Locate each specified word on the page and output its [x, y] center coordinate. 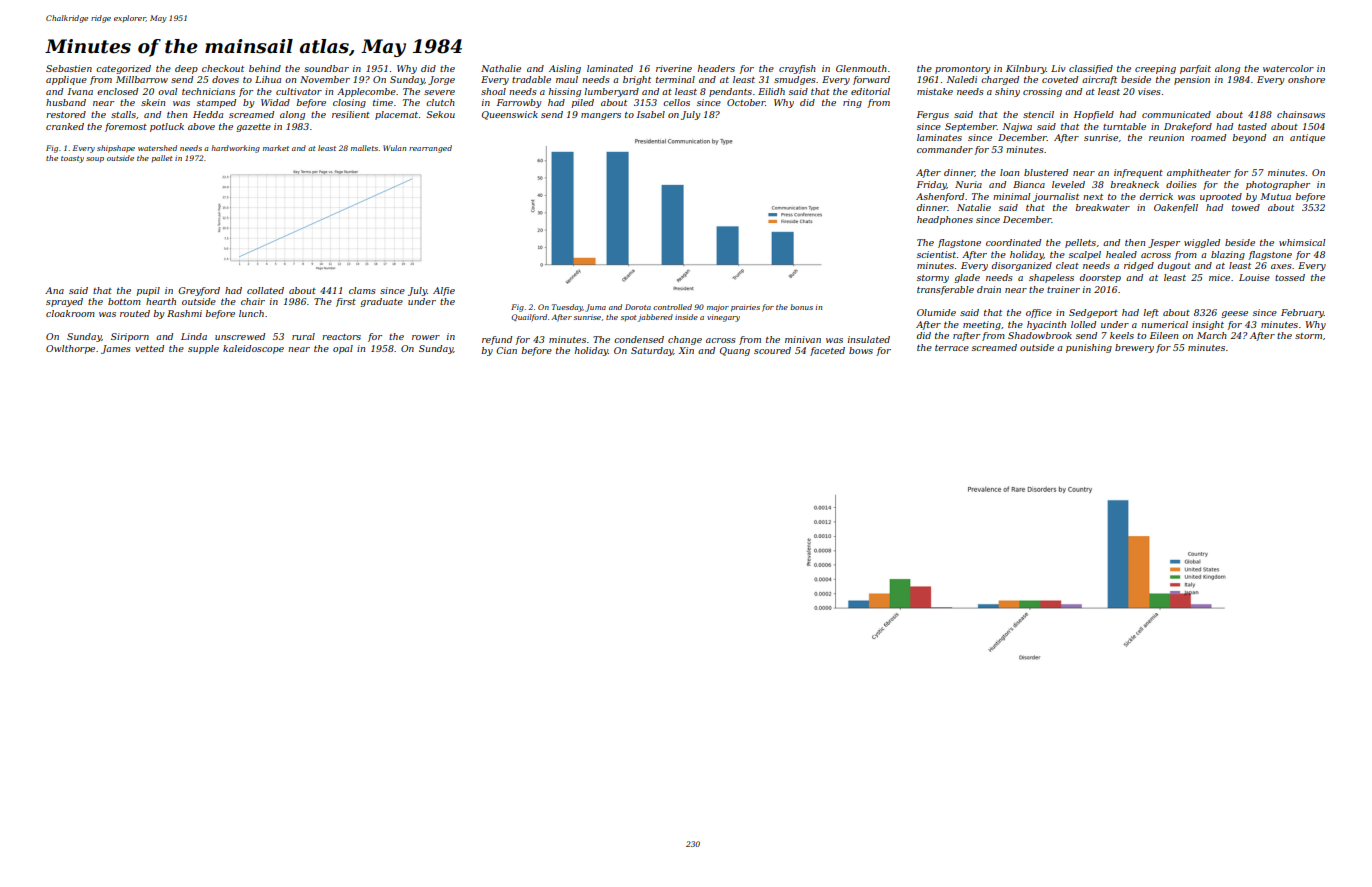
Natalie [974, 207]
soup [95, 159]
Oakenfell [1176, 208]
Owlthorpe [70, 349]
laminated [610, 68]
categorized [123, 69]
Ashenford [940, 197]
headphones [945, 220]
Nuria [968, 184]
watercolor [1288, 68]
